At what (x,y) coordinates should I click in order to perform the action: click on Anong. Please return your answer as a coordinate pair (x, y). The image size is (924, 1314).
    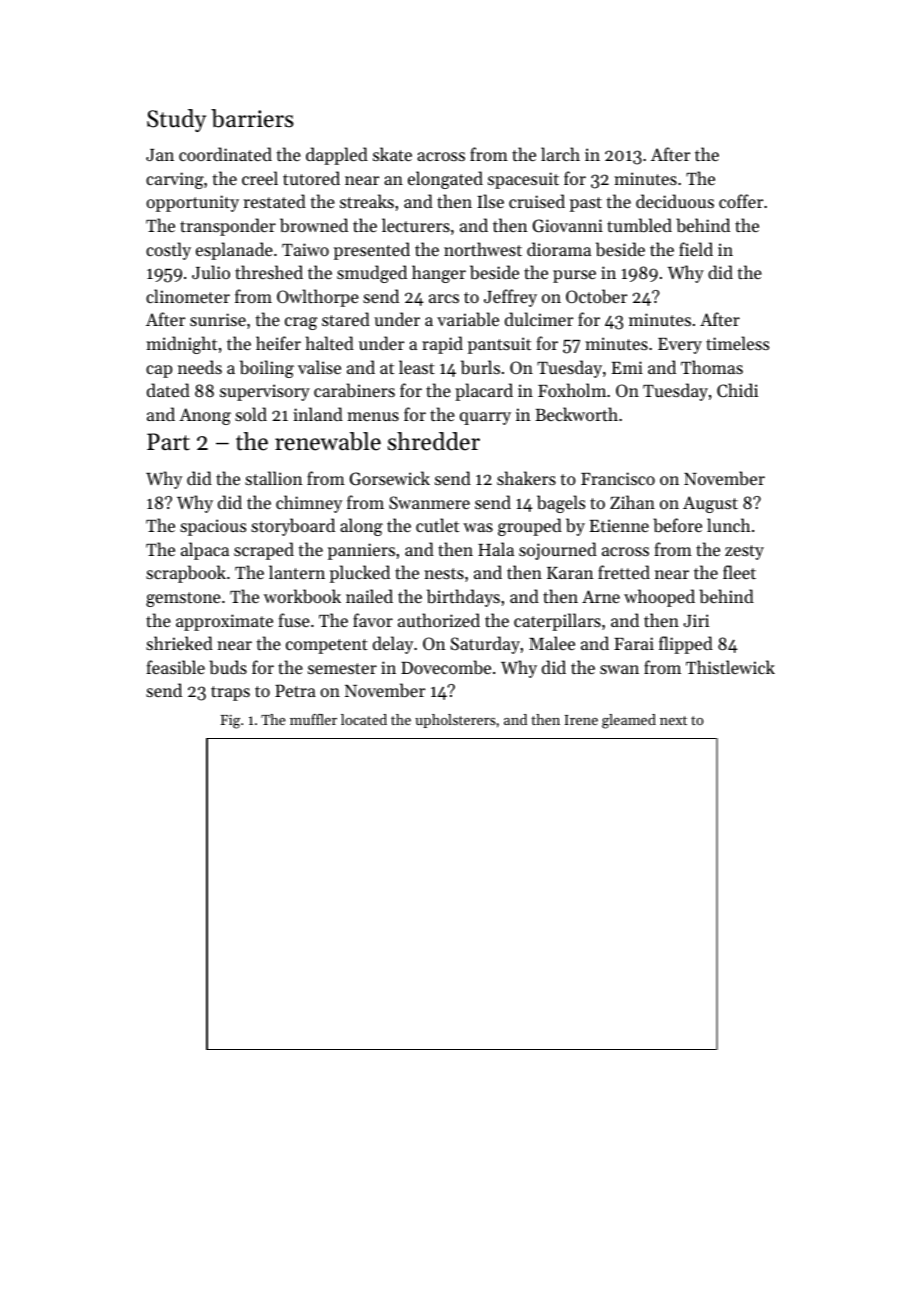
    Looking at the image, I should click on (205, 416).
